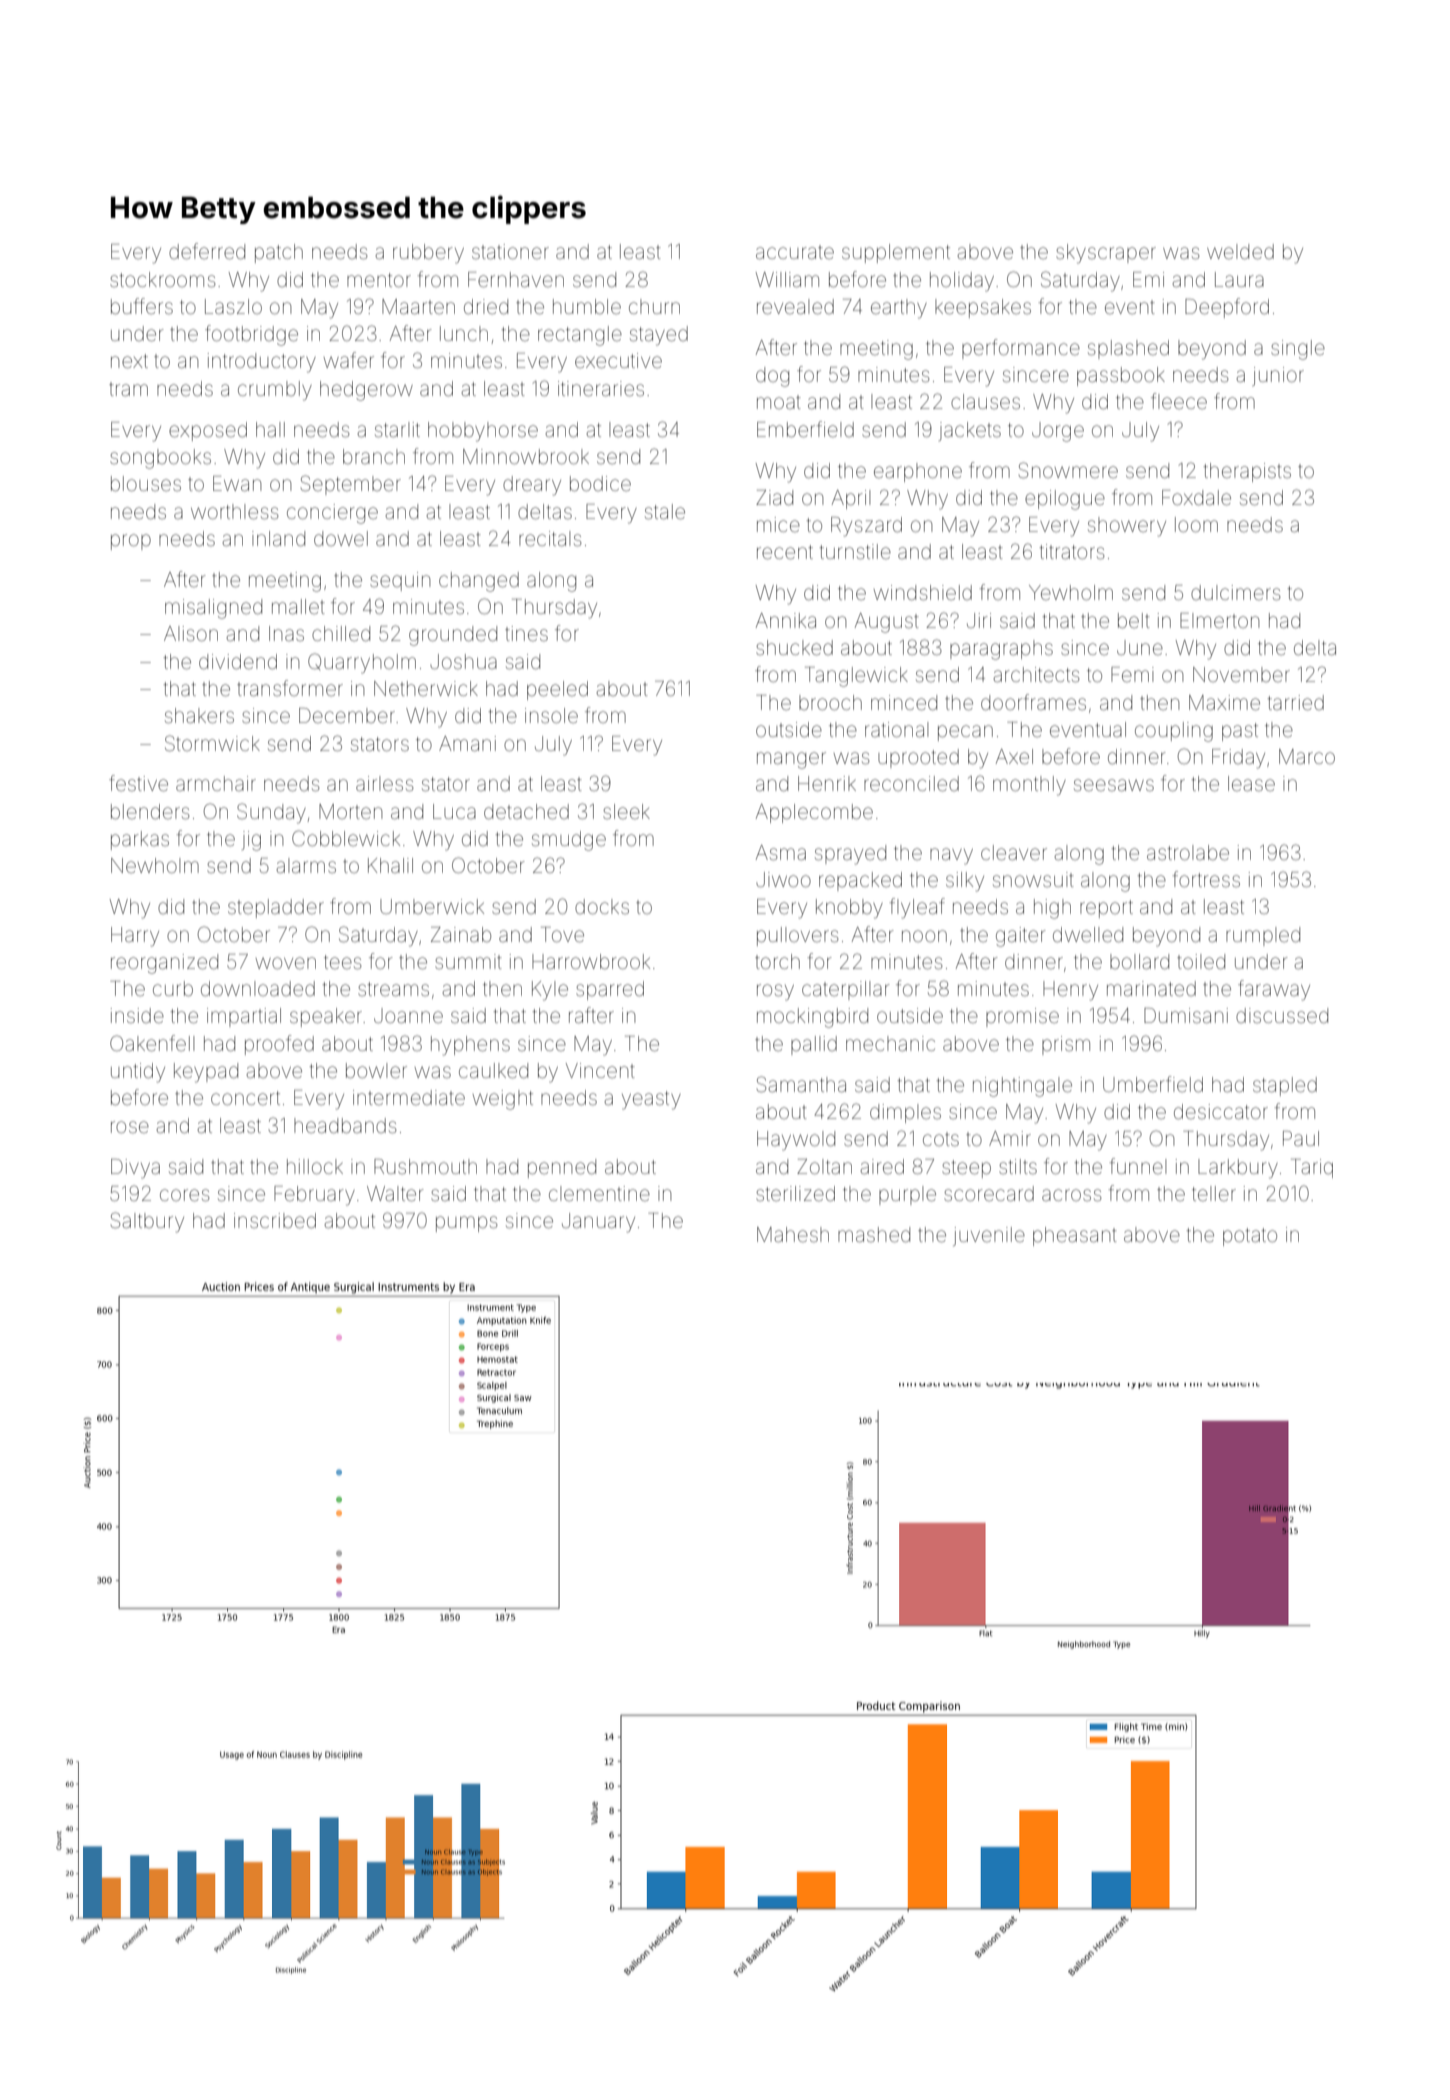  What do you see at coordinates (587, 306) in the document?
I see `humble` at bounding box center [587, 306].
